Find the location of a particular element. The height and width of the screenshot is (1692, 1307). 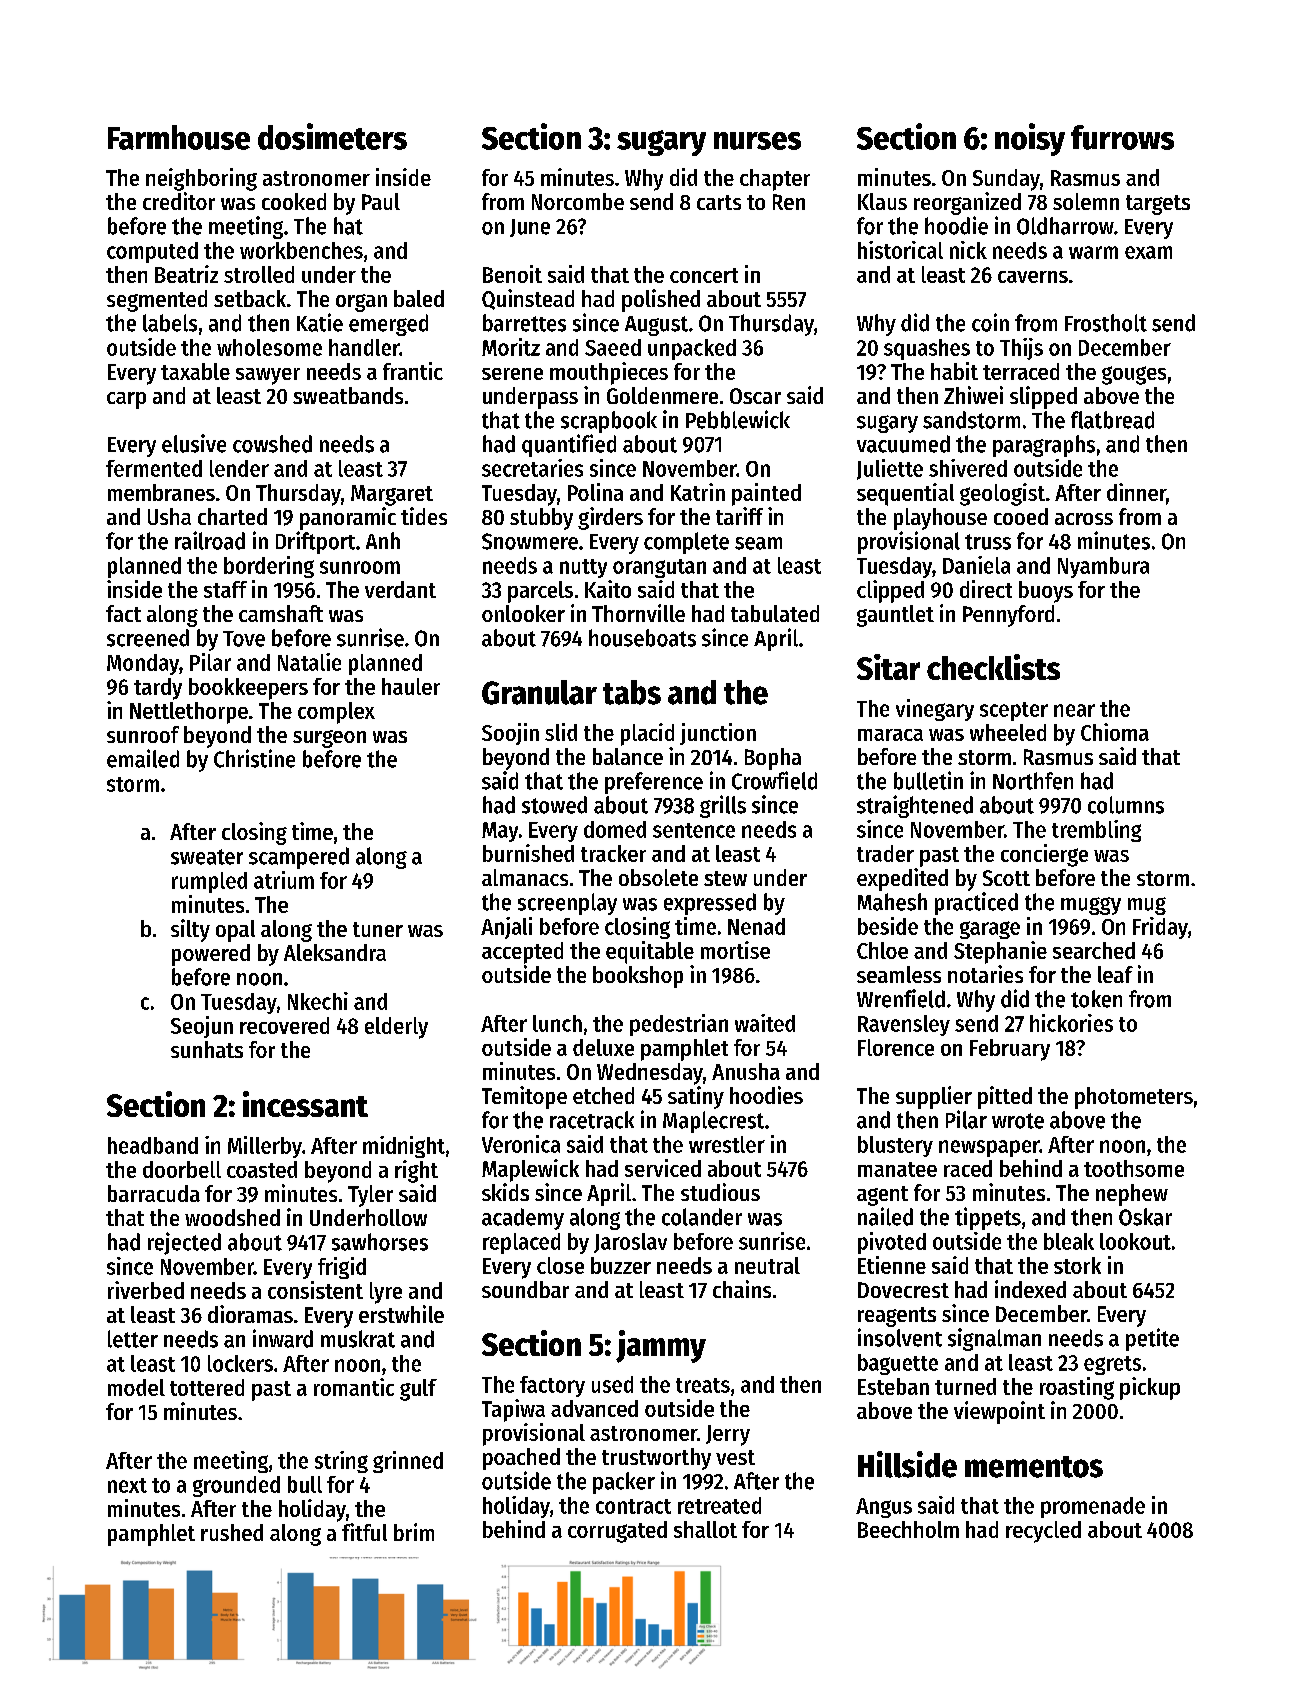

mortise is located at coordinates (735, 950).
